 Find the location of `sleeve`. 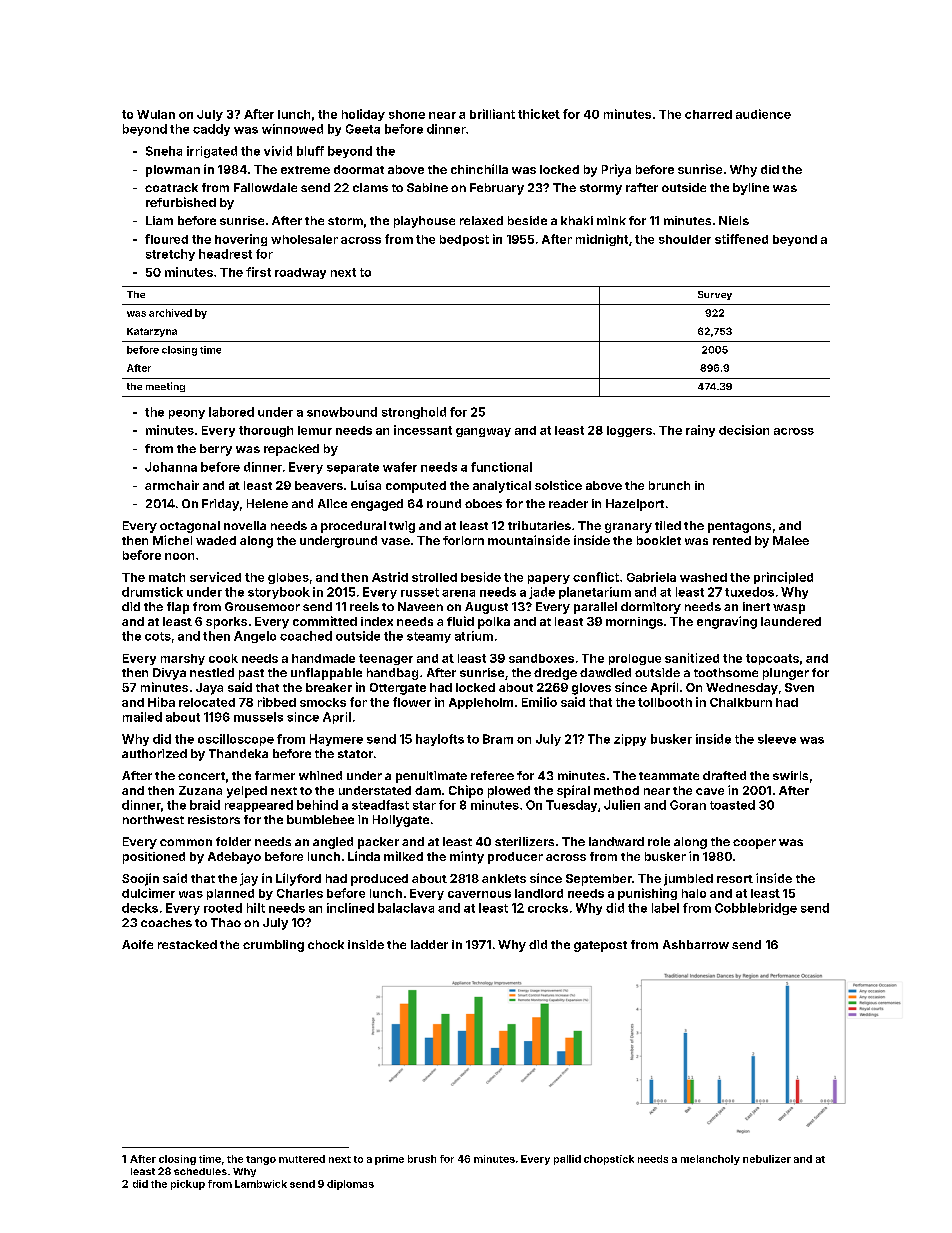

sleeve is located at coordinates (777, 739).
